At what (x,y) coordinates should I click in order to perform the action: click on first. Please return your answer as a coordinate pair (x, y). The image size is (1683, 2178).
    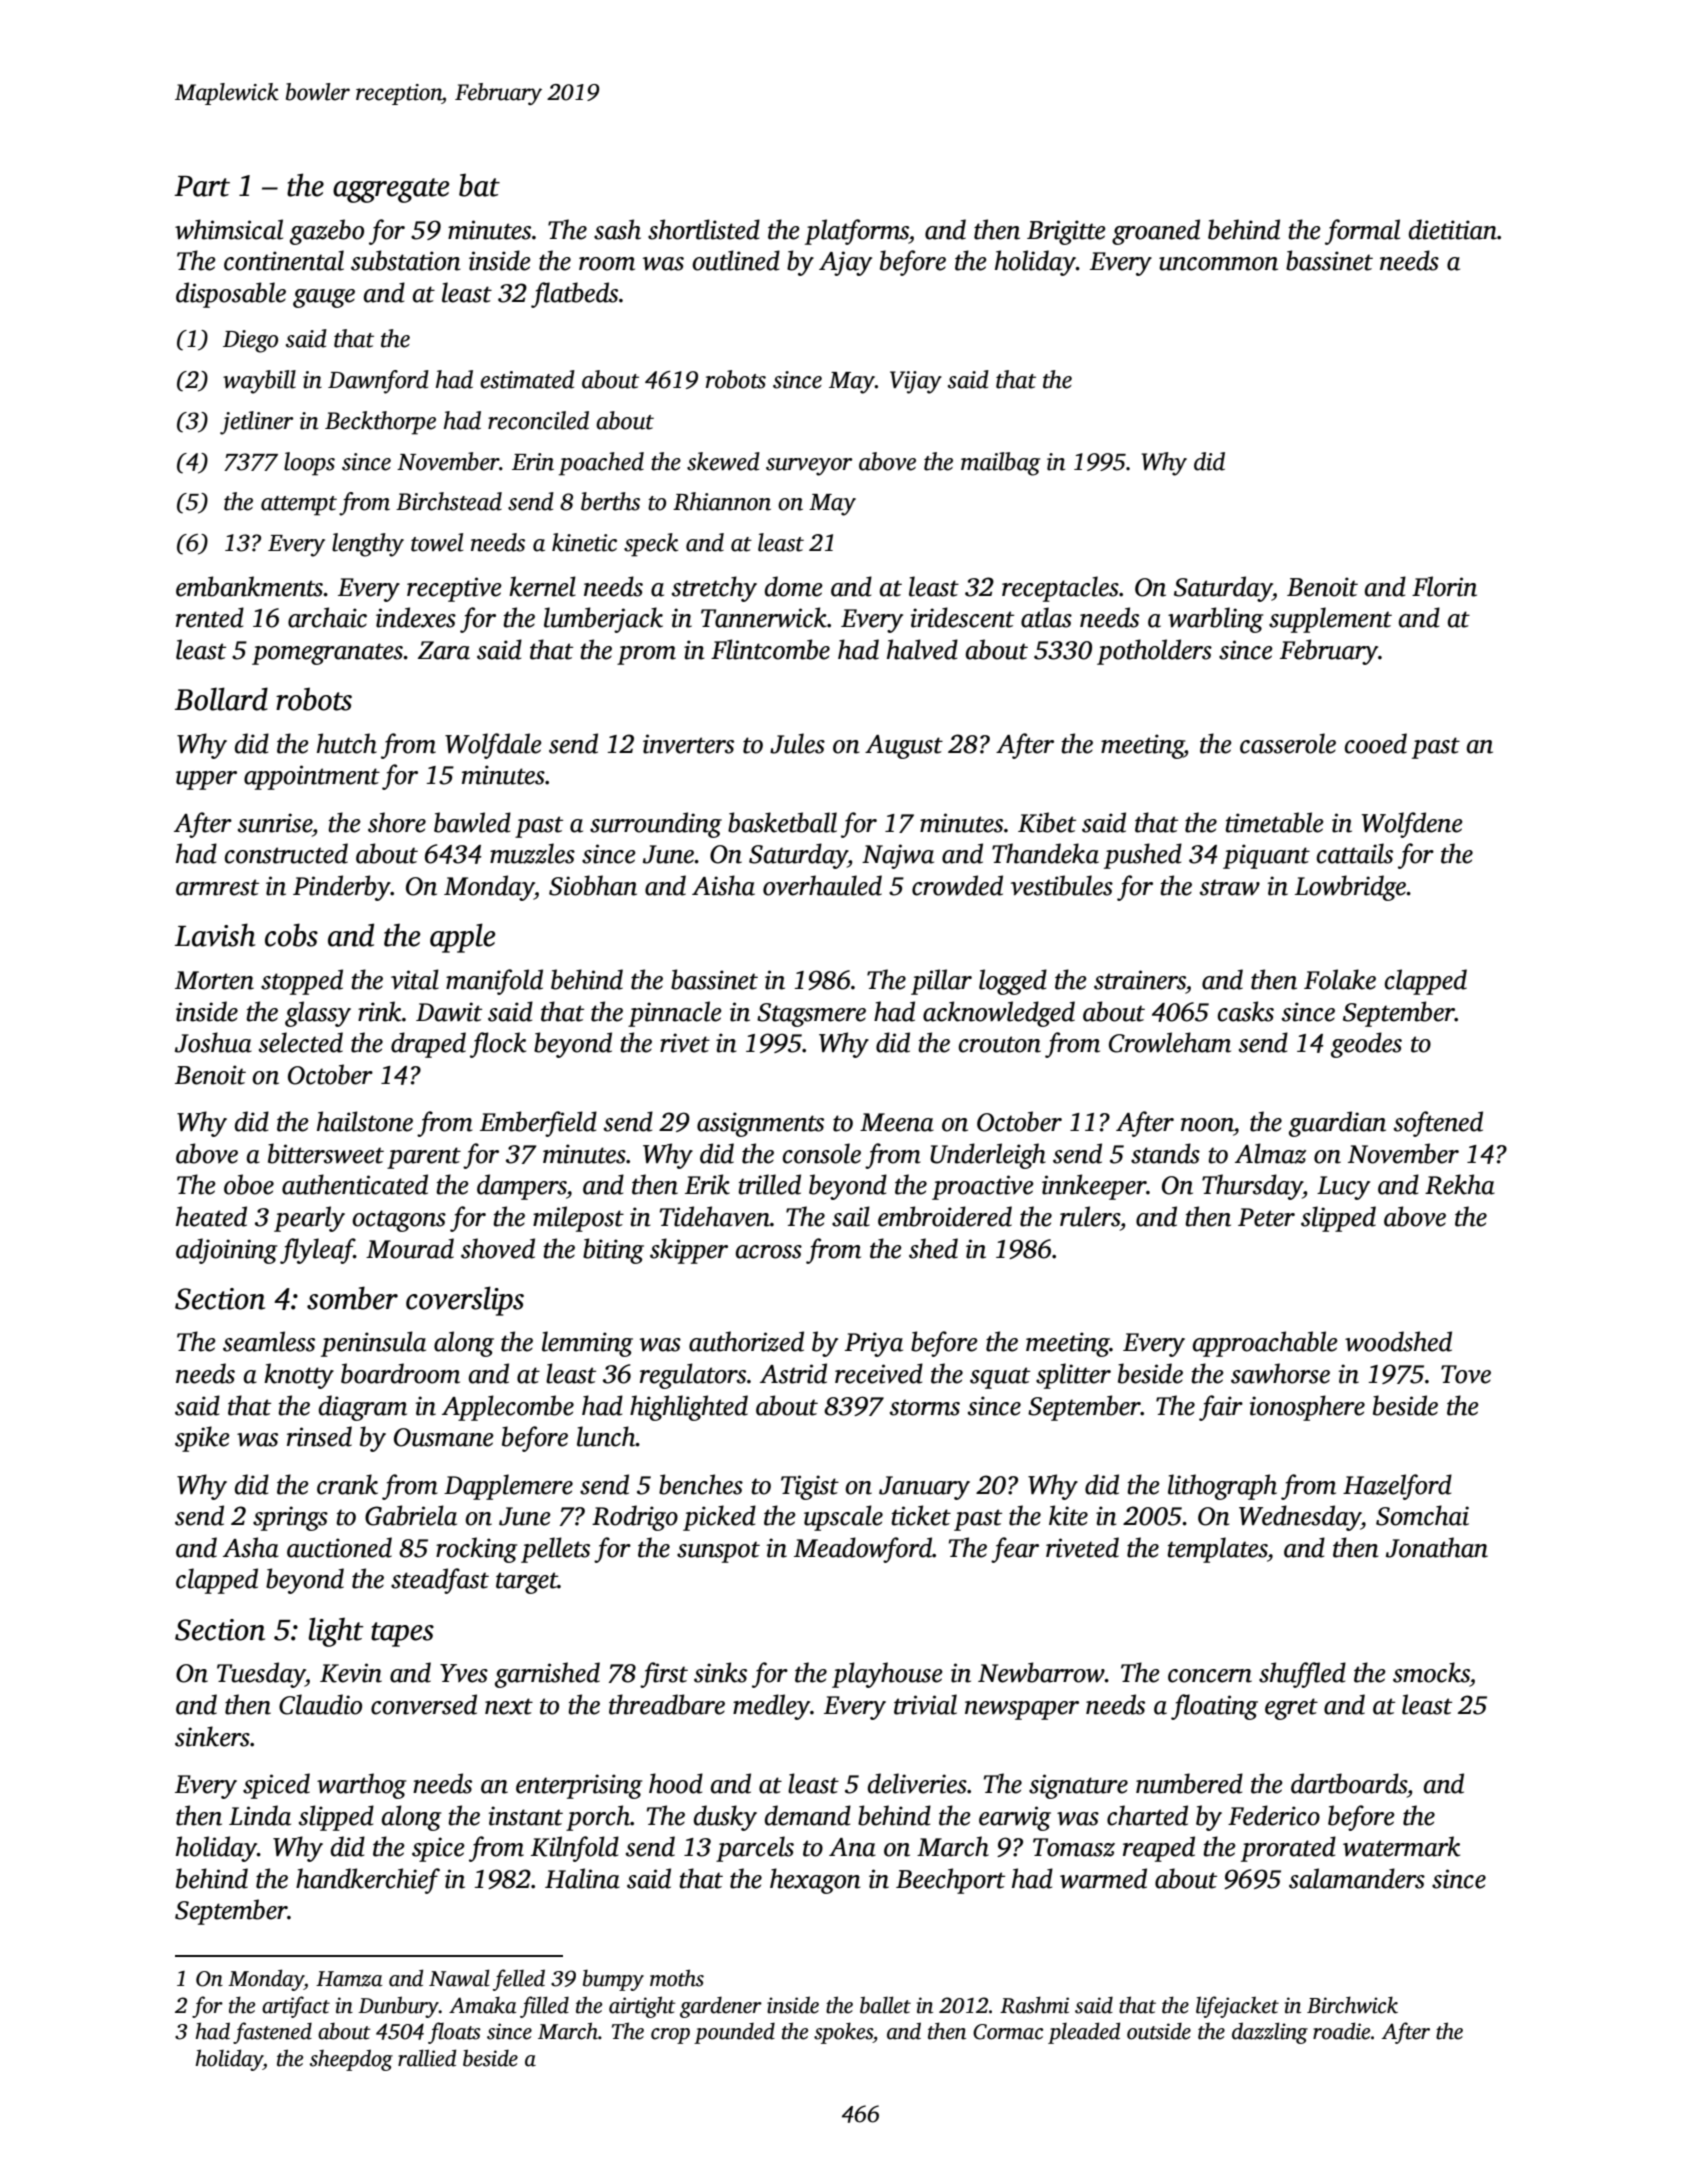
    Looking at the image, I should click on (664, 1675).
